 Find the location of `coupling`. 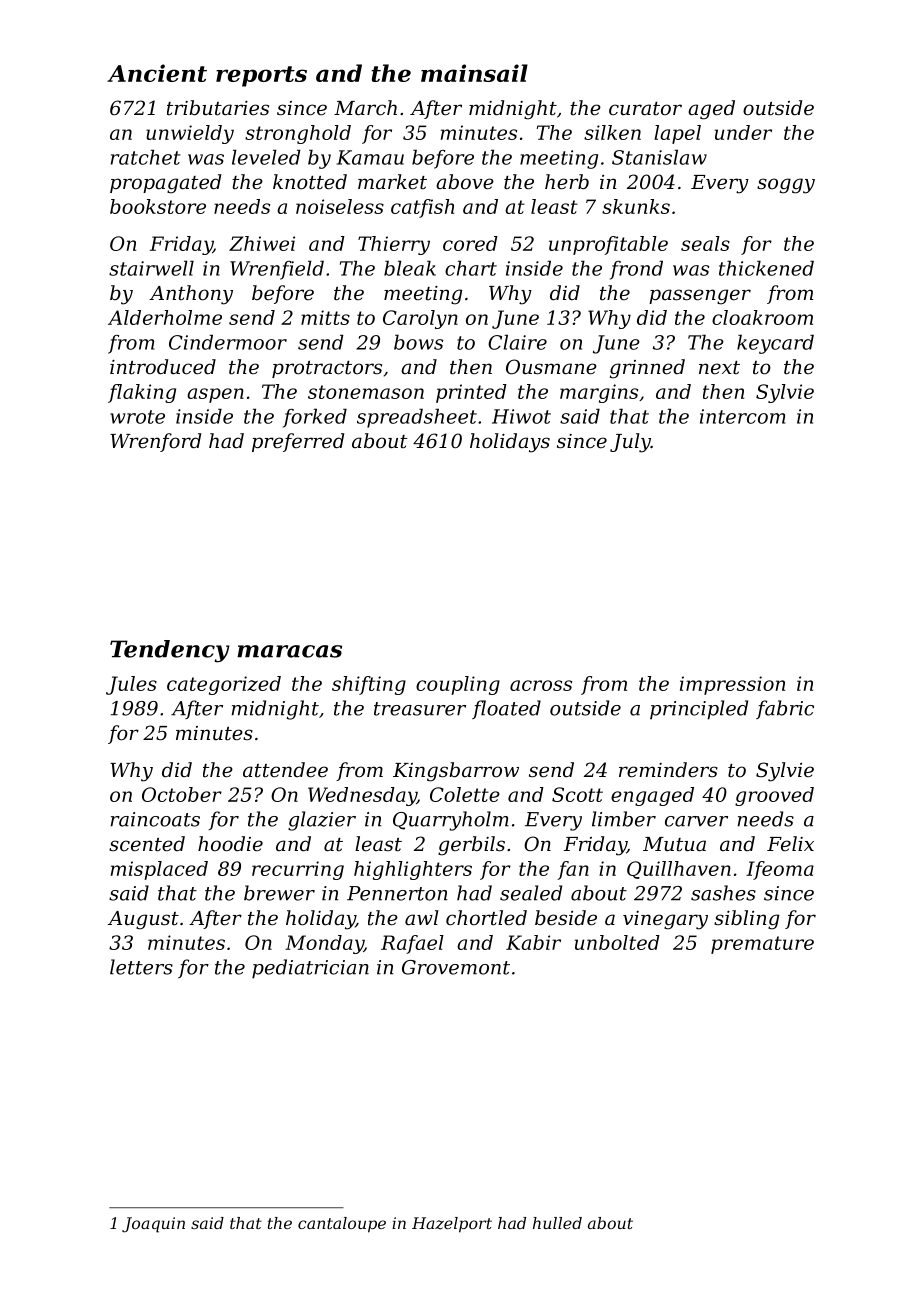

coupling is located at coordinates (458, 685).
